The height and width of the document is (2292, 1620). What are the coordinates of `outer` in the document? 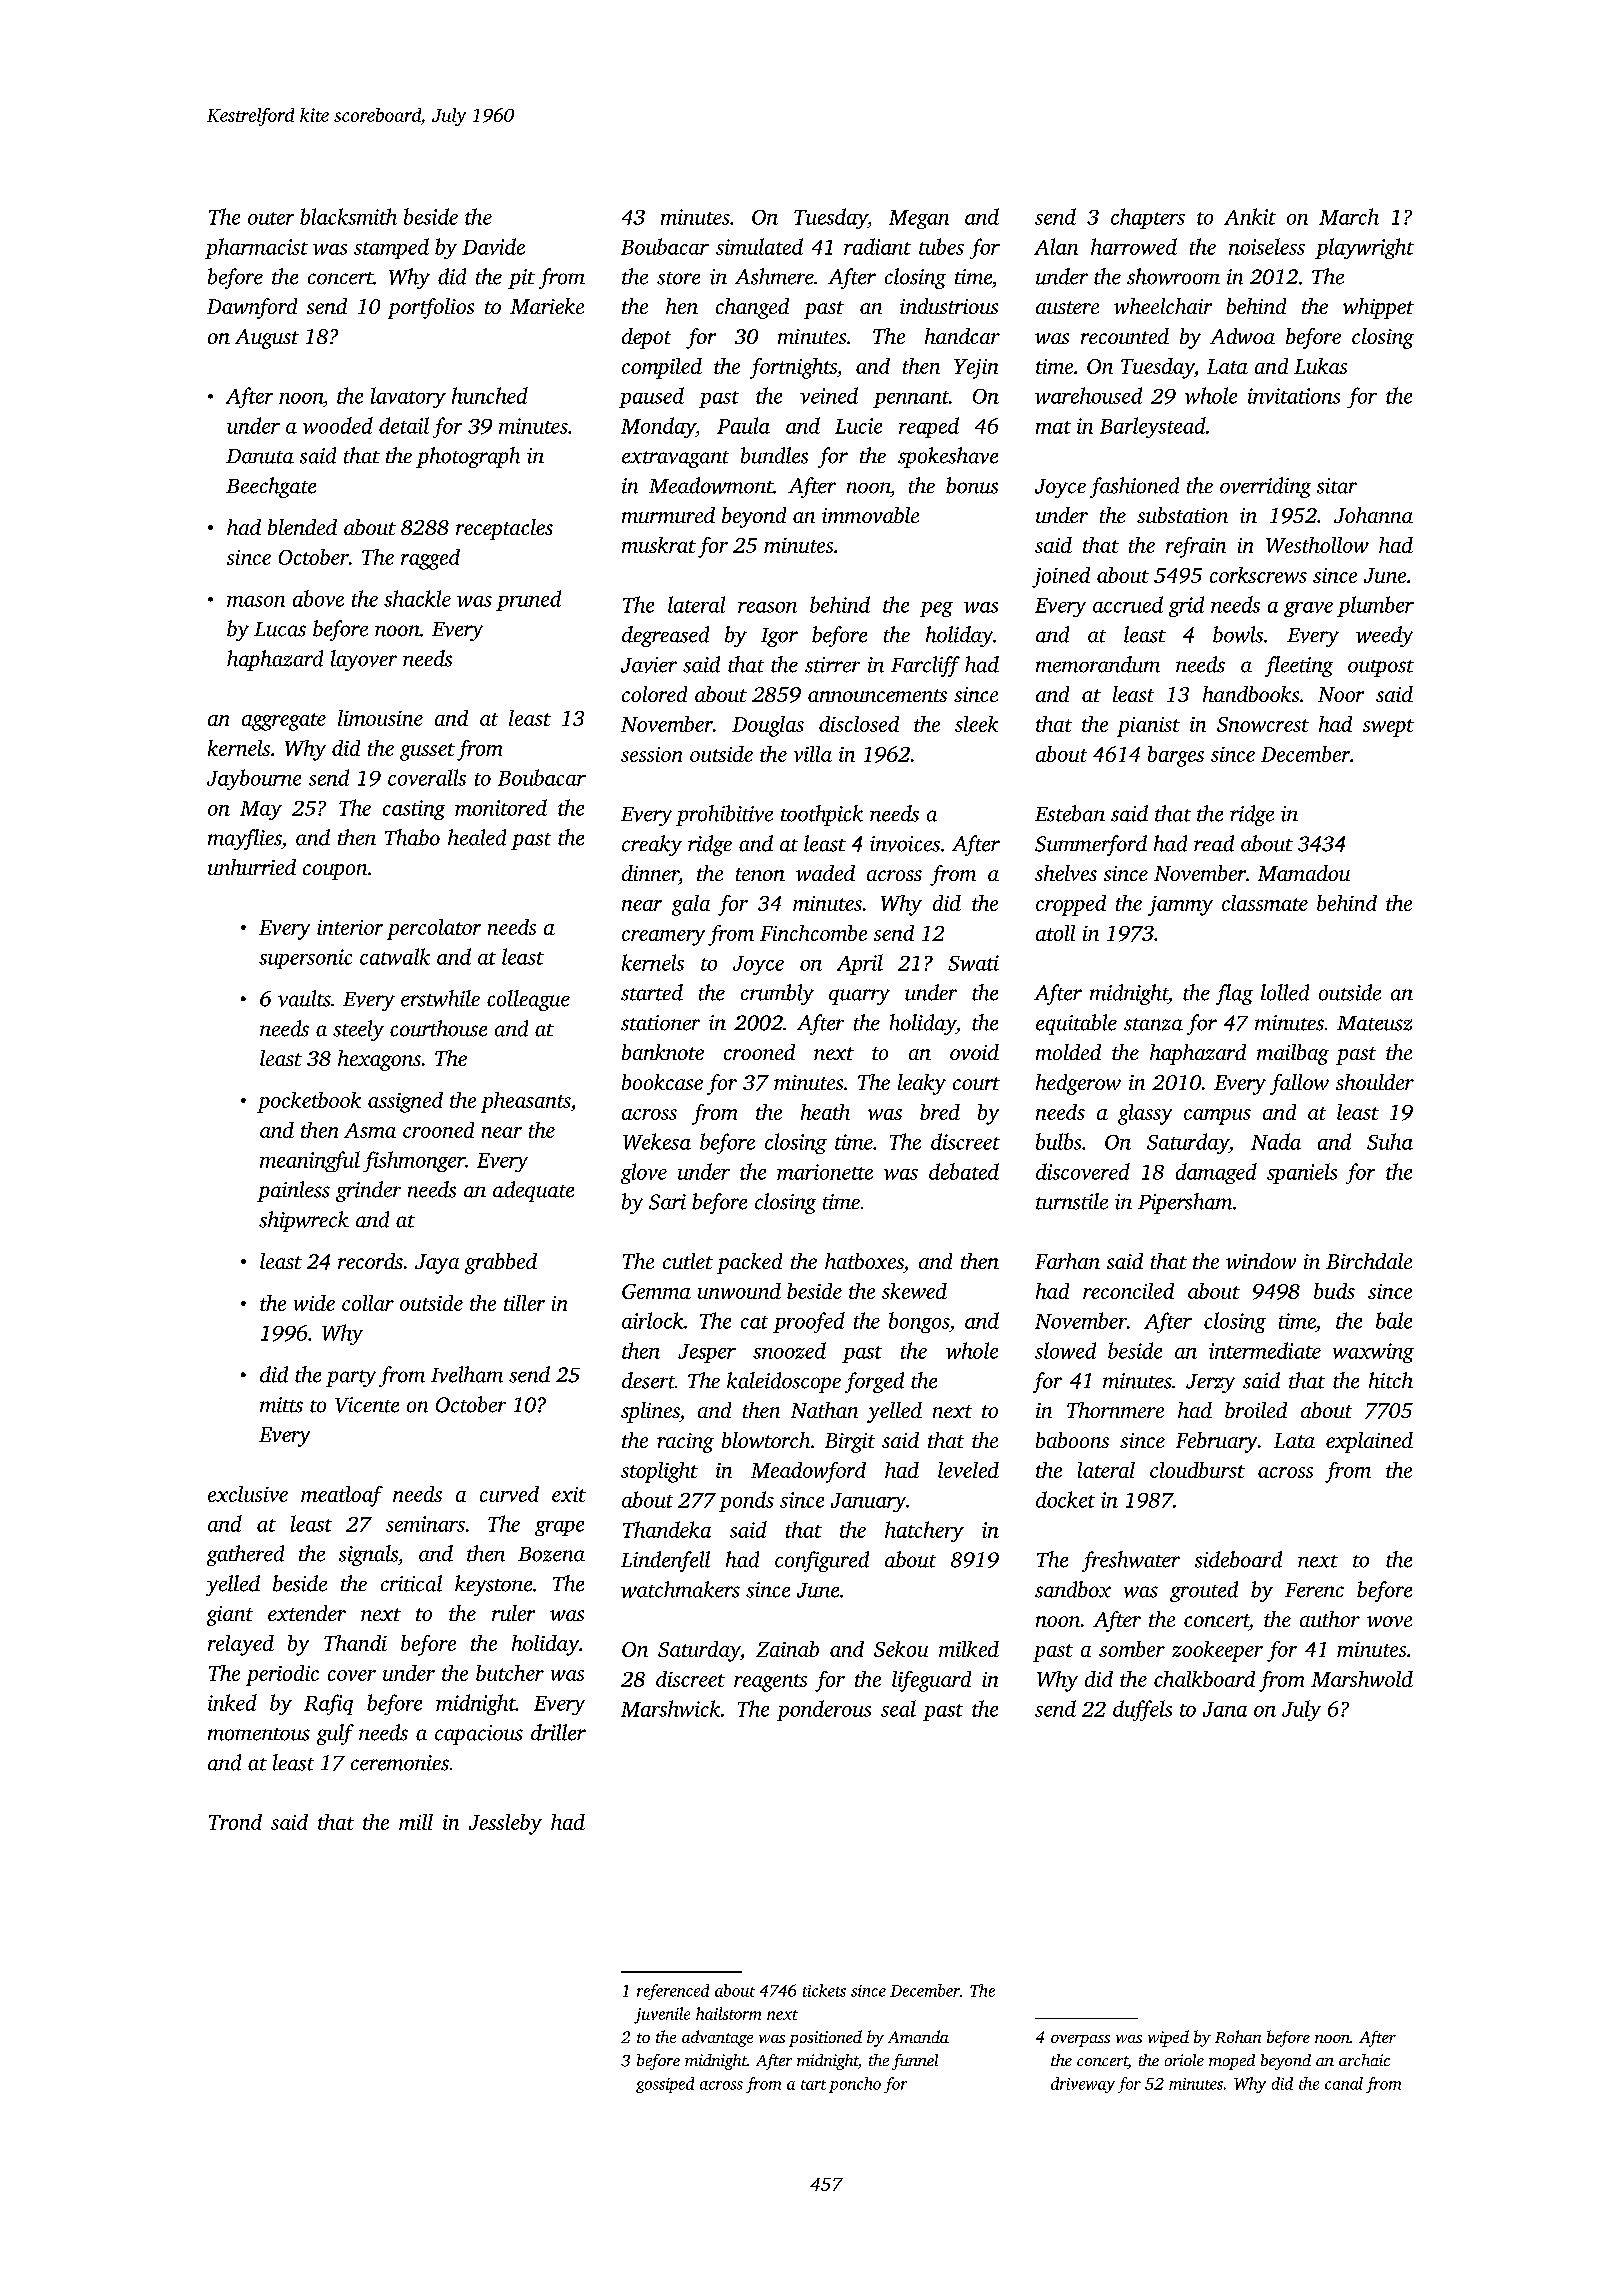 It's located at (271, 218).
